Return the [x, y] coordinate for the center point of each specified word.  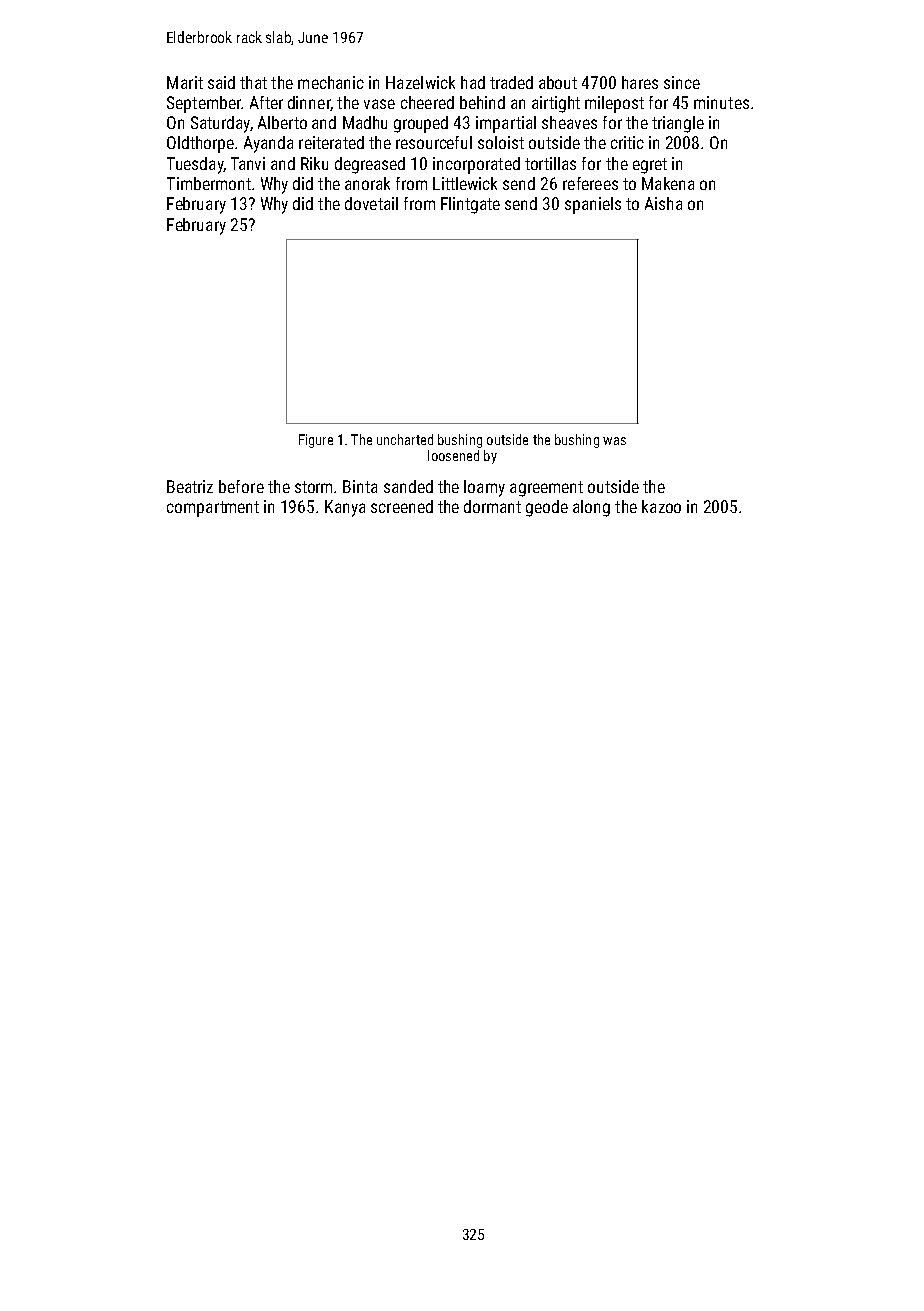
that [253, 82]
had [473, 82]
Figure [316, 441]
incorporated [476, 165]
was [614, 441]
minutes [721, 102]
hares [640, 82]
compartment [213, 509]
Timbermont [209, 183]
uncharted [405, 439]
